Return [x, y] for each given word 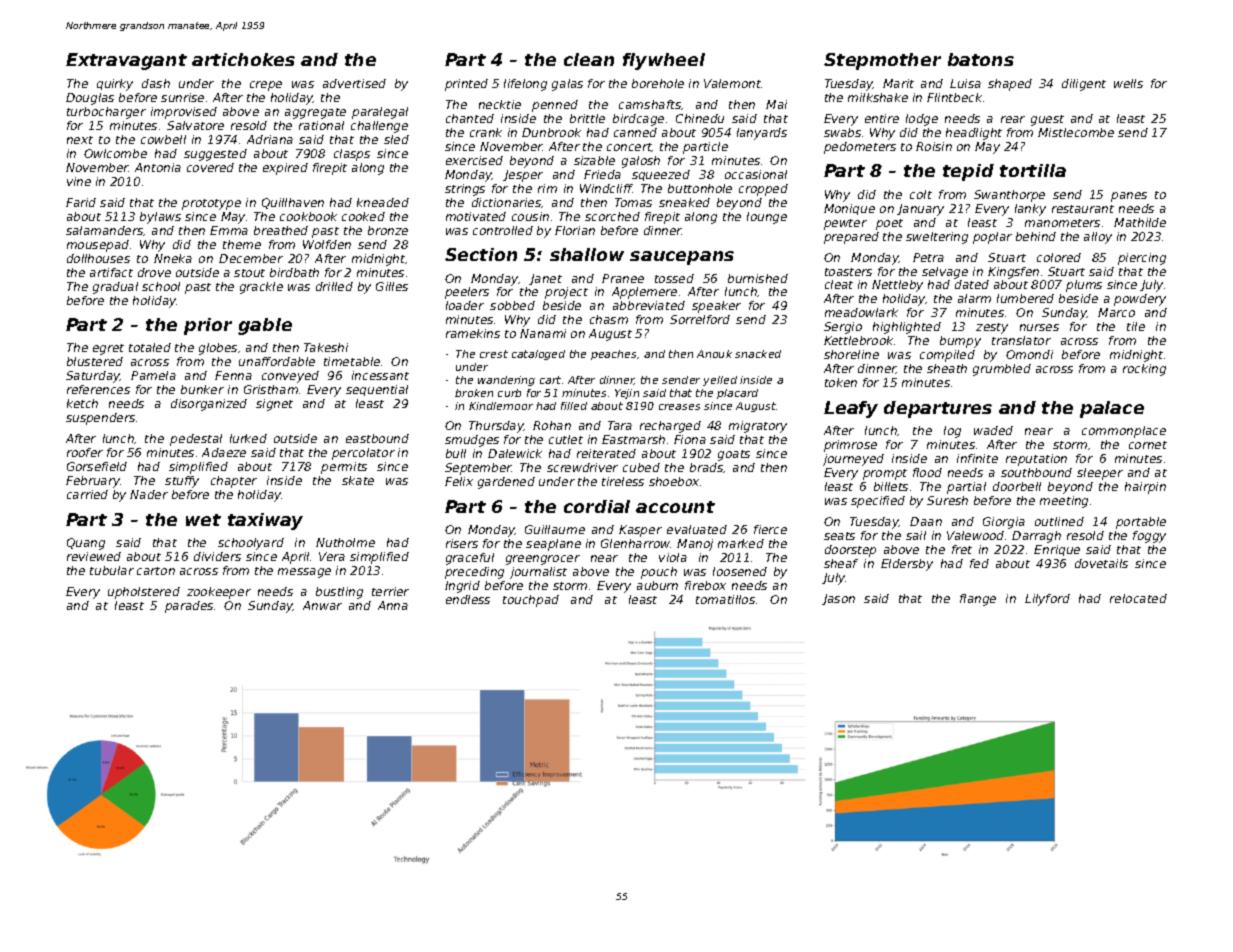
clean [589, 59]
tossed [674, 278]
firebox [705, 585]
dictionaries [506, 202]
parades [189, 607]
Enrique [1057, 550]
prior [208, 326]
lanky [1030, 210]
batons [981, 59]
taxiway [265, 521]
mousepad [98, 246]
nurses [1039, 327]
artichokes [243, 59]
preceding [474, 573]
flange [978, 600]
